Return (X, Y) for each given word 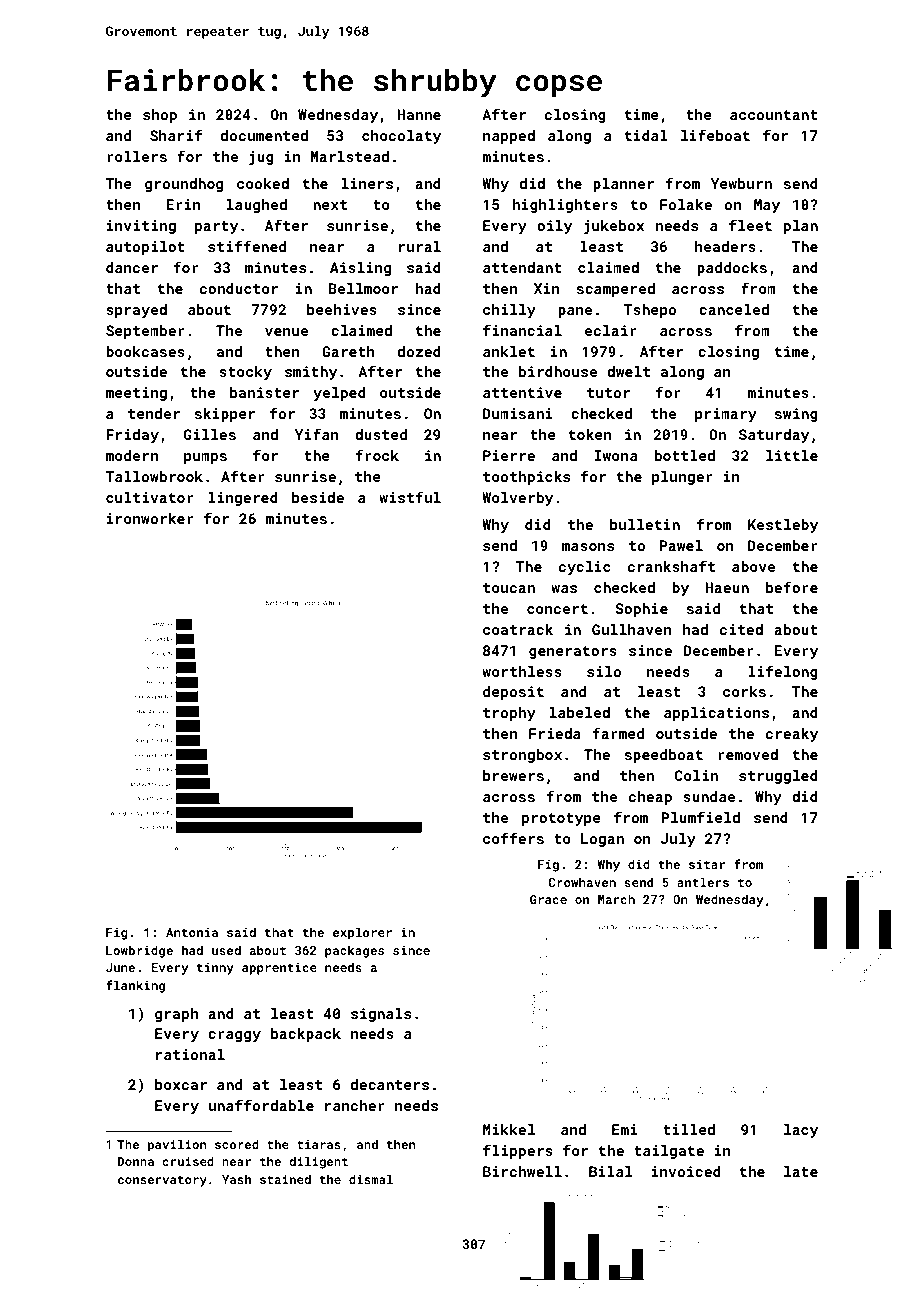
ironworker (150, 518)
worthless (522, 671)
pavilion (177, 1145)
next (330, 205)
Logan (602, 840)
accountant (774, 115)
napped (509, 137)
